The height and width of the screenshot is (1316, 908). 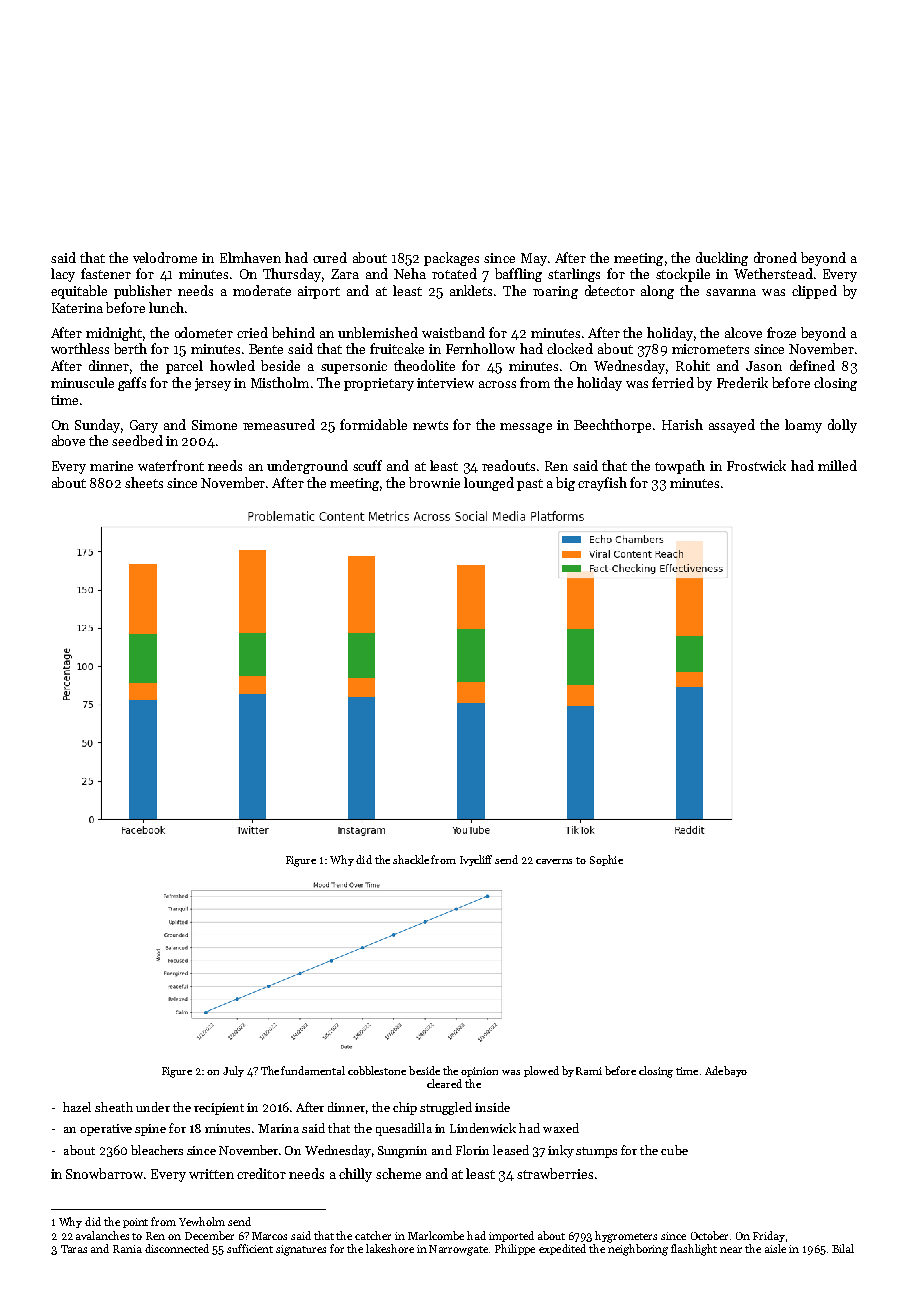 I want to click on crayfish, so click(x=602, y=484).
